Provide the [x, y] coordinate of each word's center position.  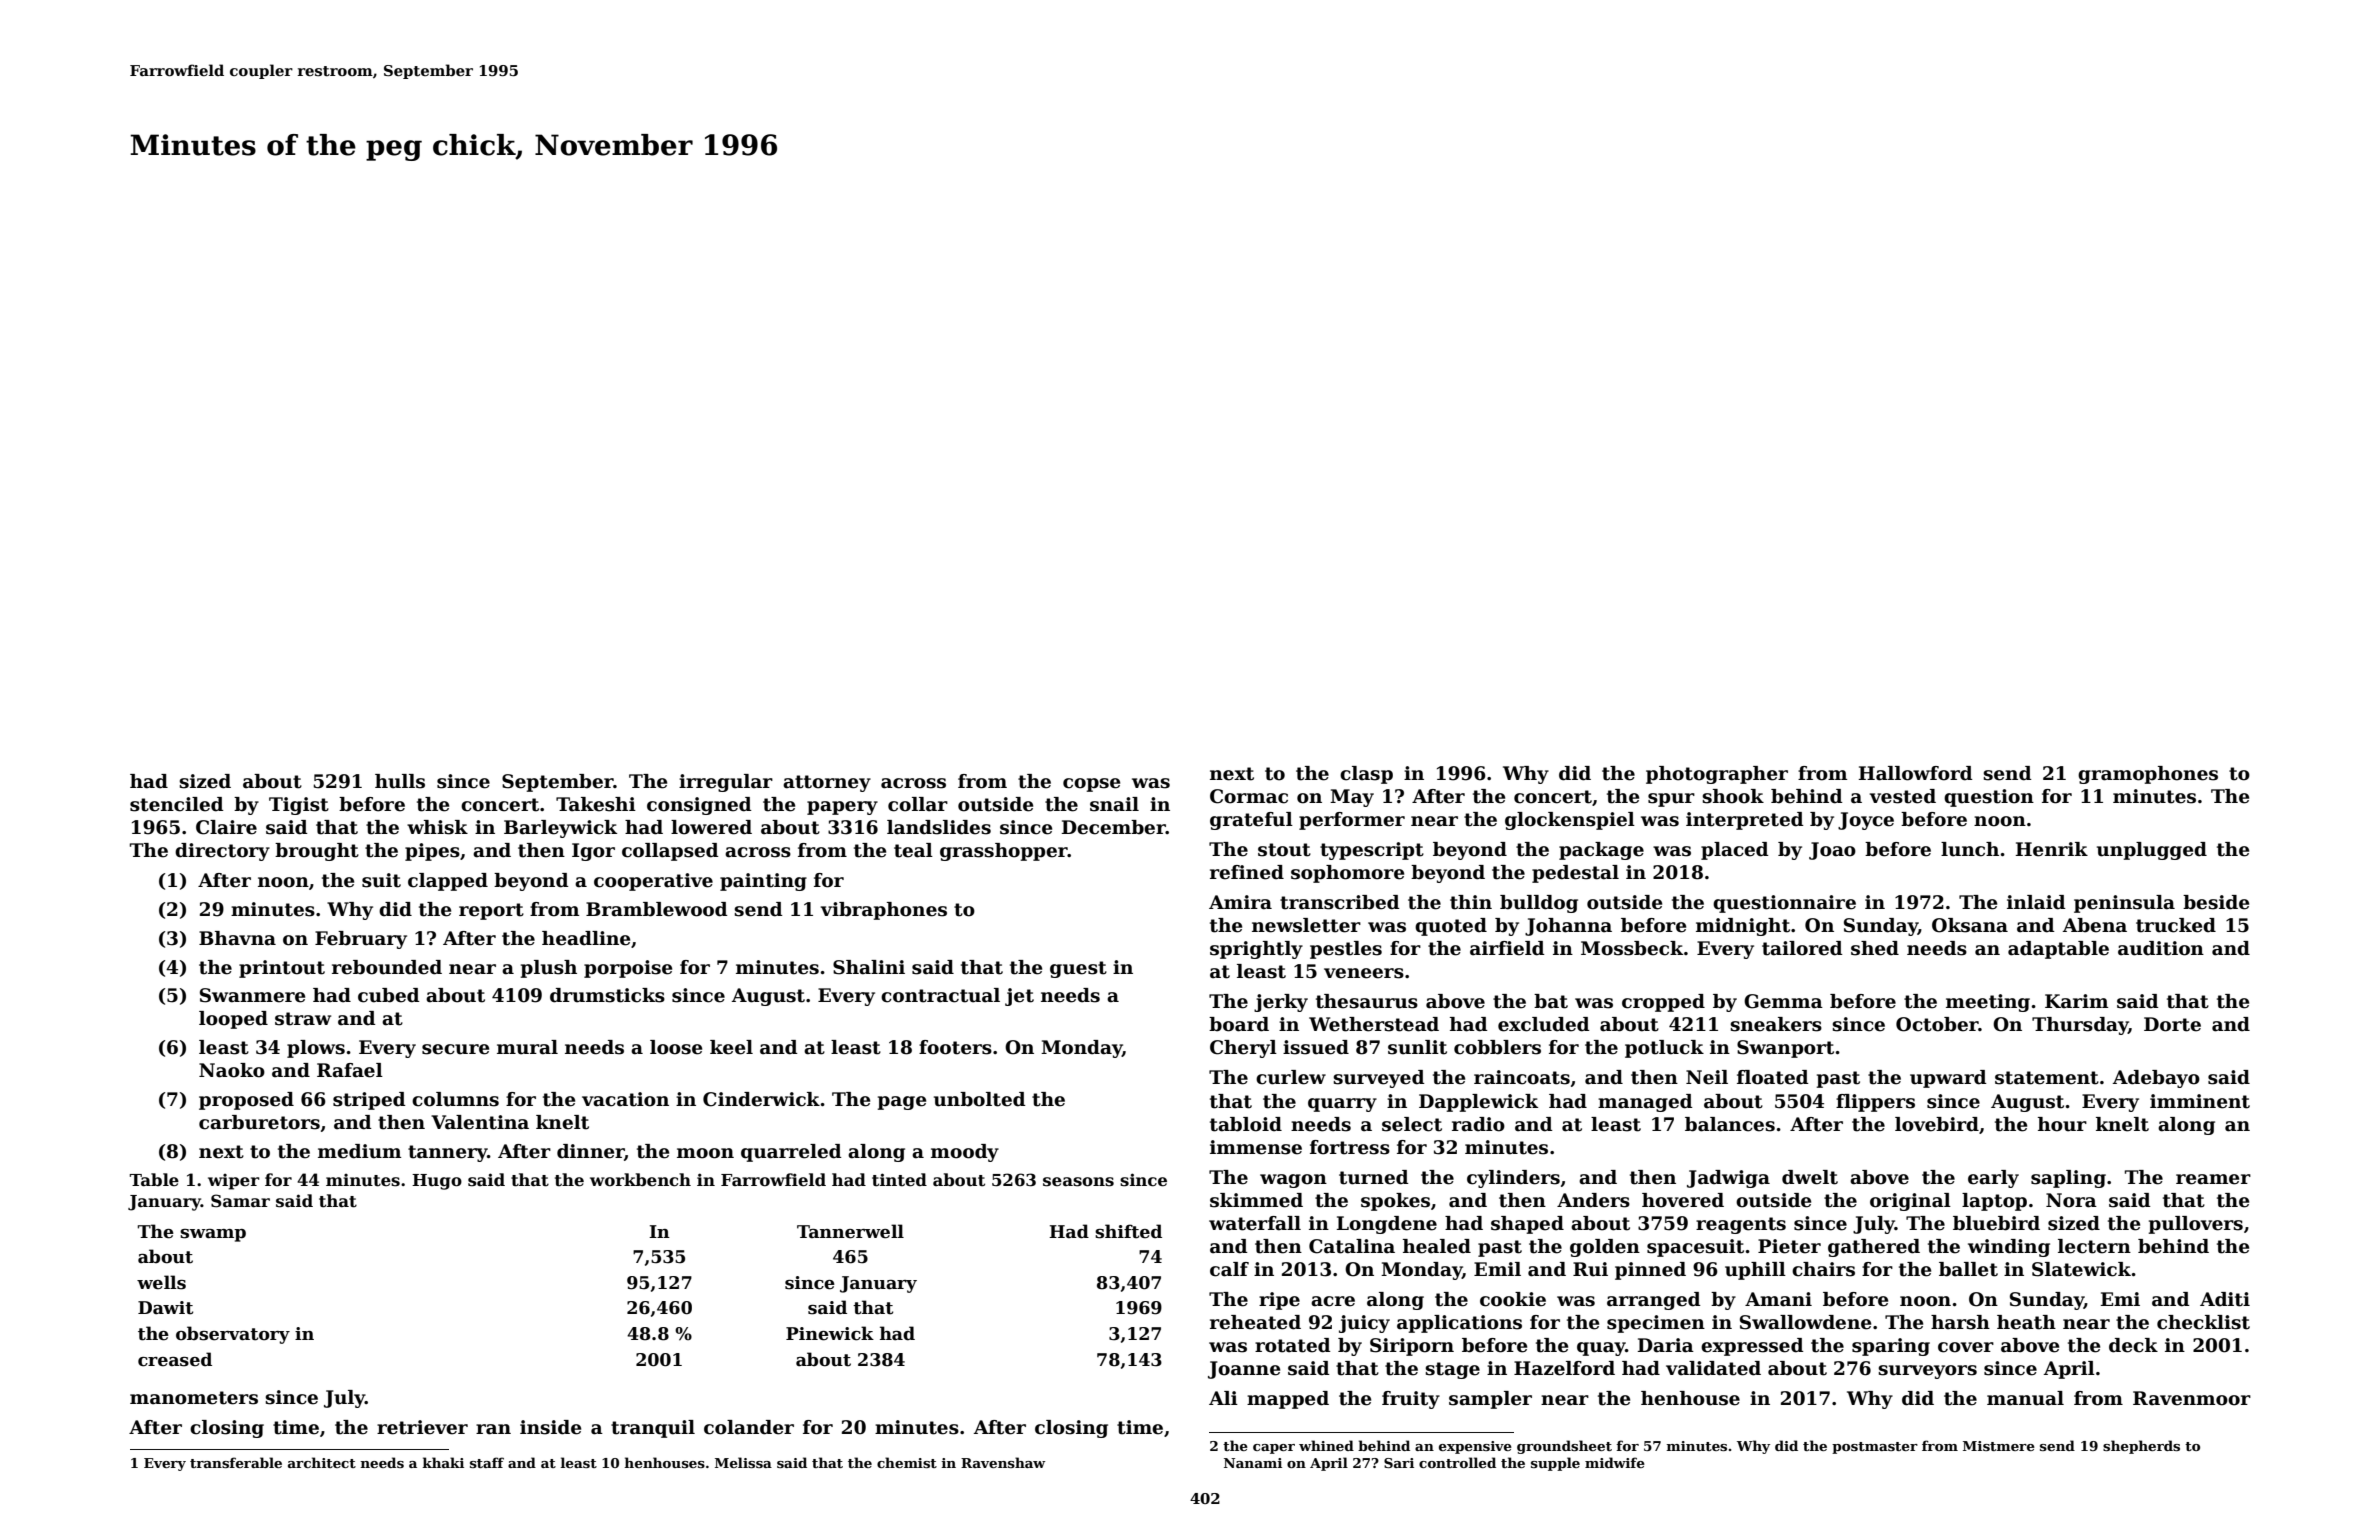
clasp [1366, 775]
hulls [400, 781]
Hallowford [1916, 773]
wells [161, 1282]
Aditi [2225, 1299]
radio [1478, 1124]
